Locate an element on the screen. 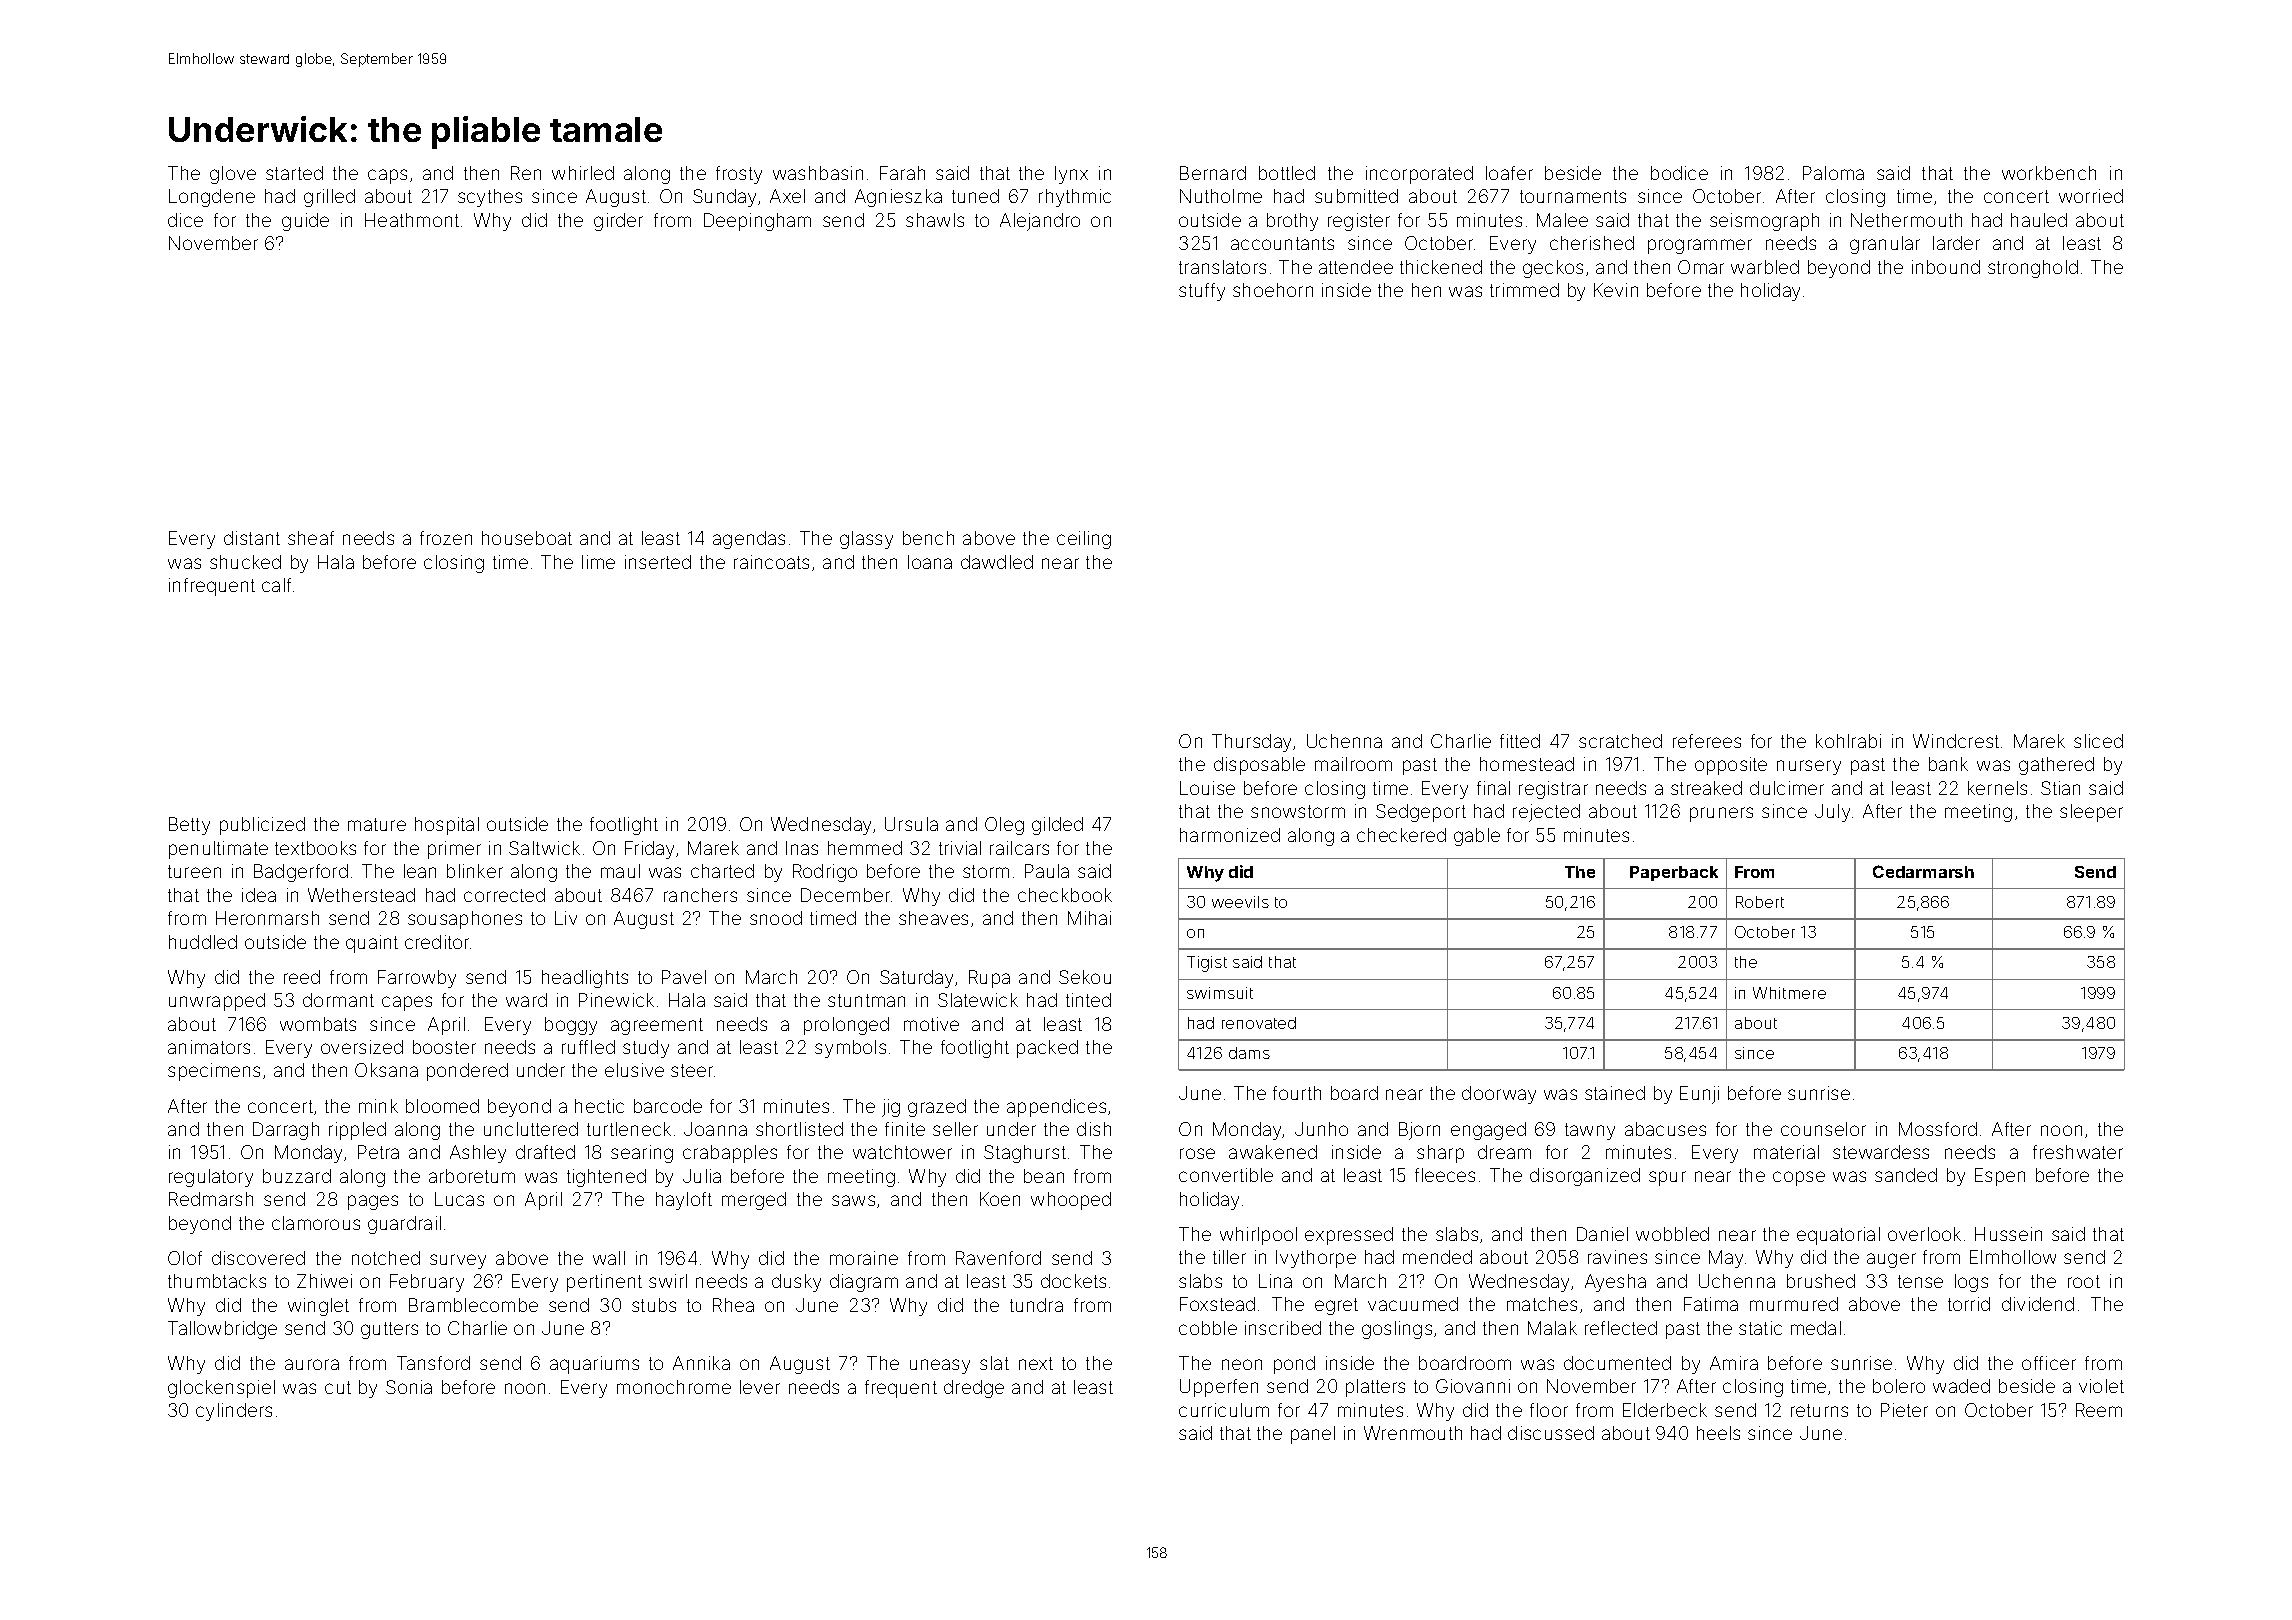 This screenshot has width=2292, height=1620. referees is located at coordinates (1707, 741).
